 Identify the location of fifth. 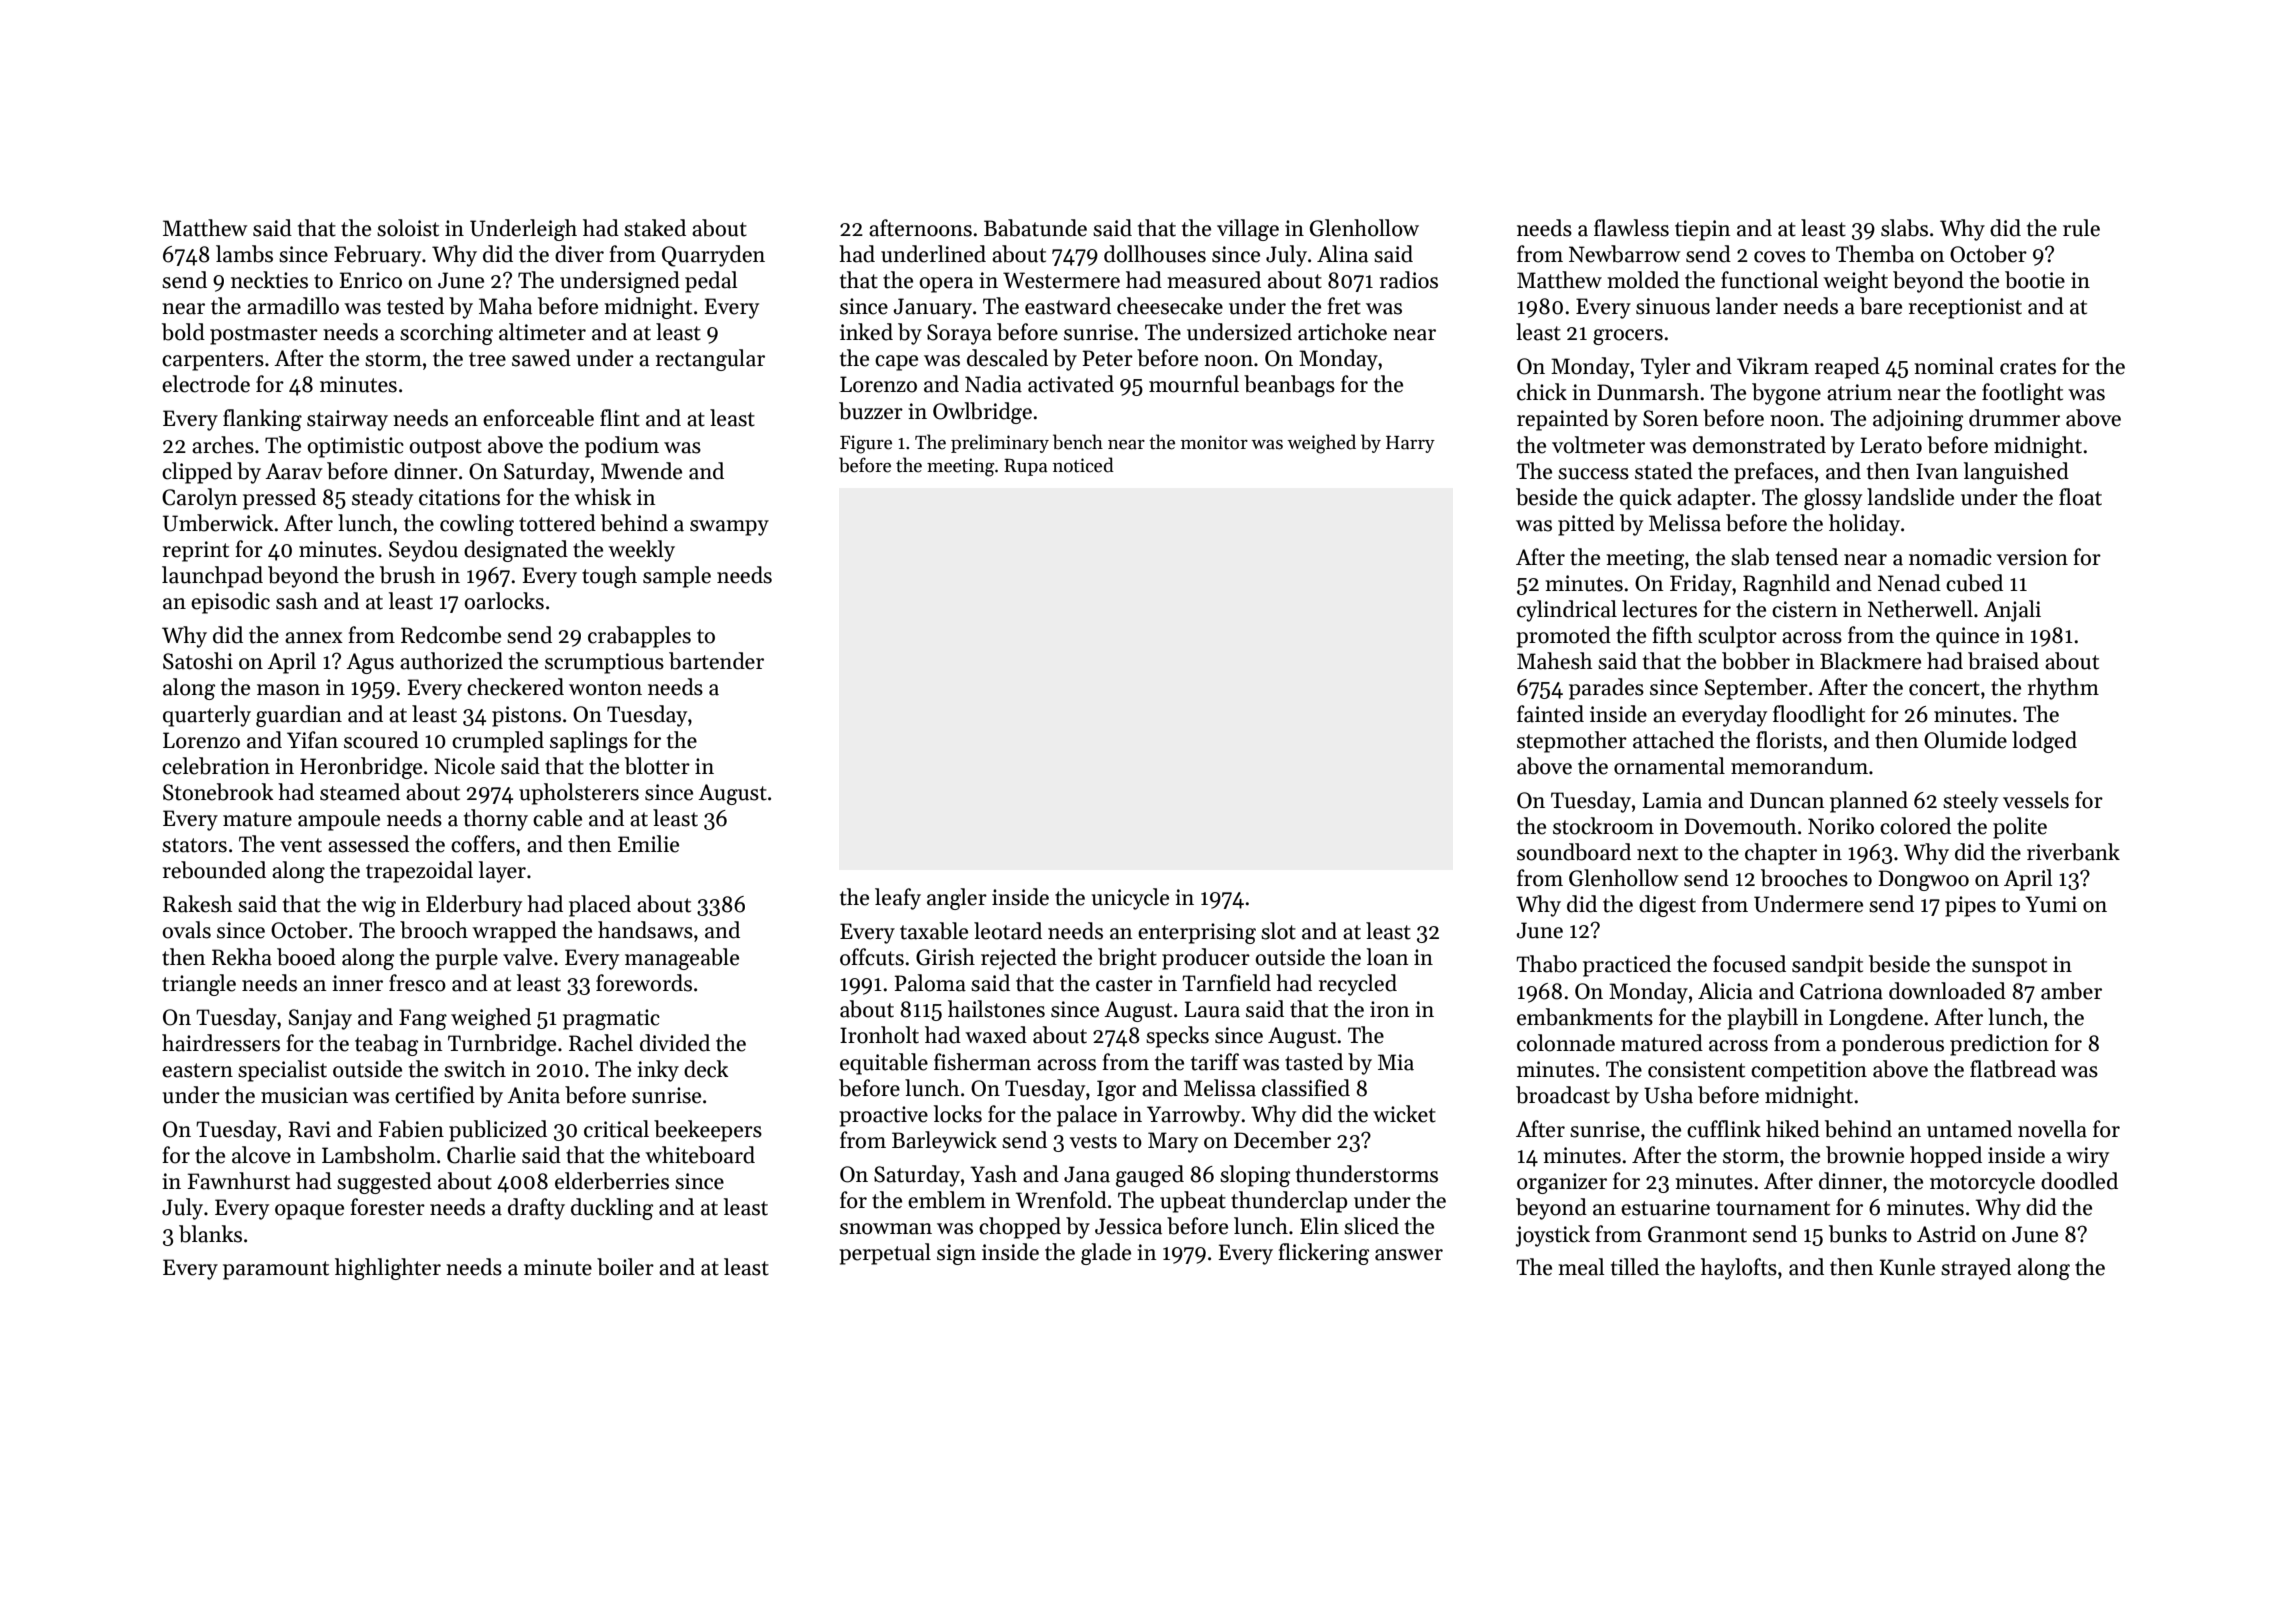
(1672, 635).
